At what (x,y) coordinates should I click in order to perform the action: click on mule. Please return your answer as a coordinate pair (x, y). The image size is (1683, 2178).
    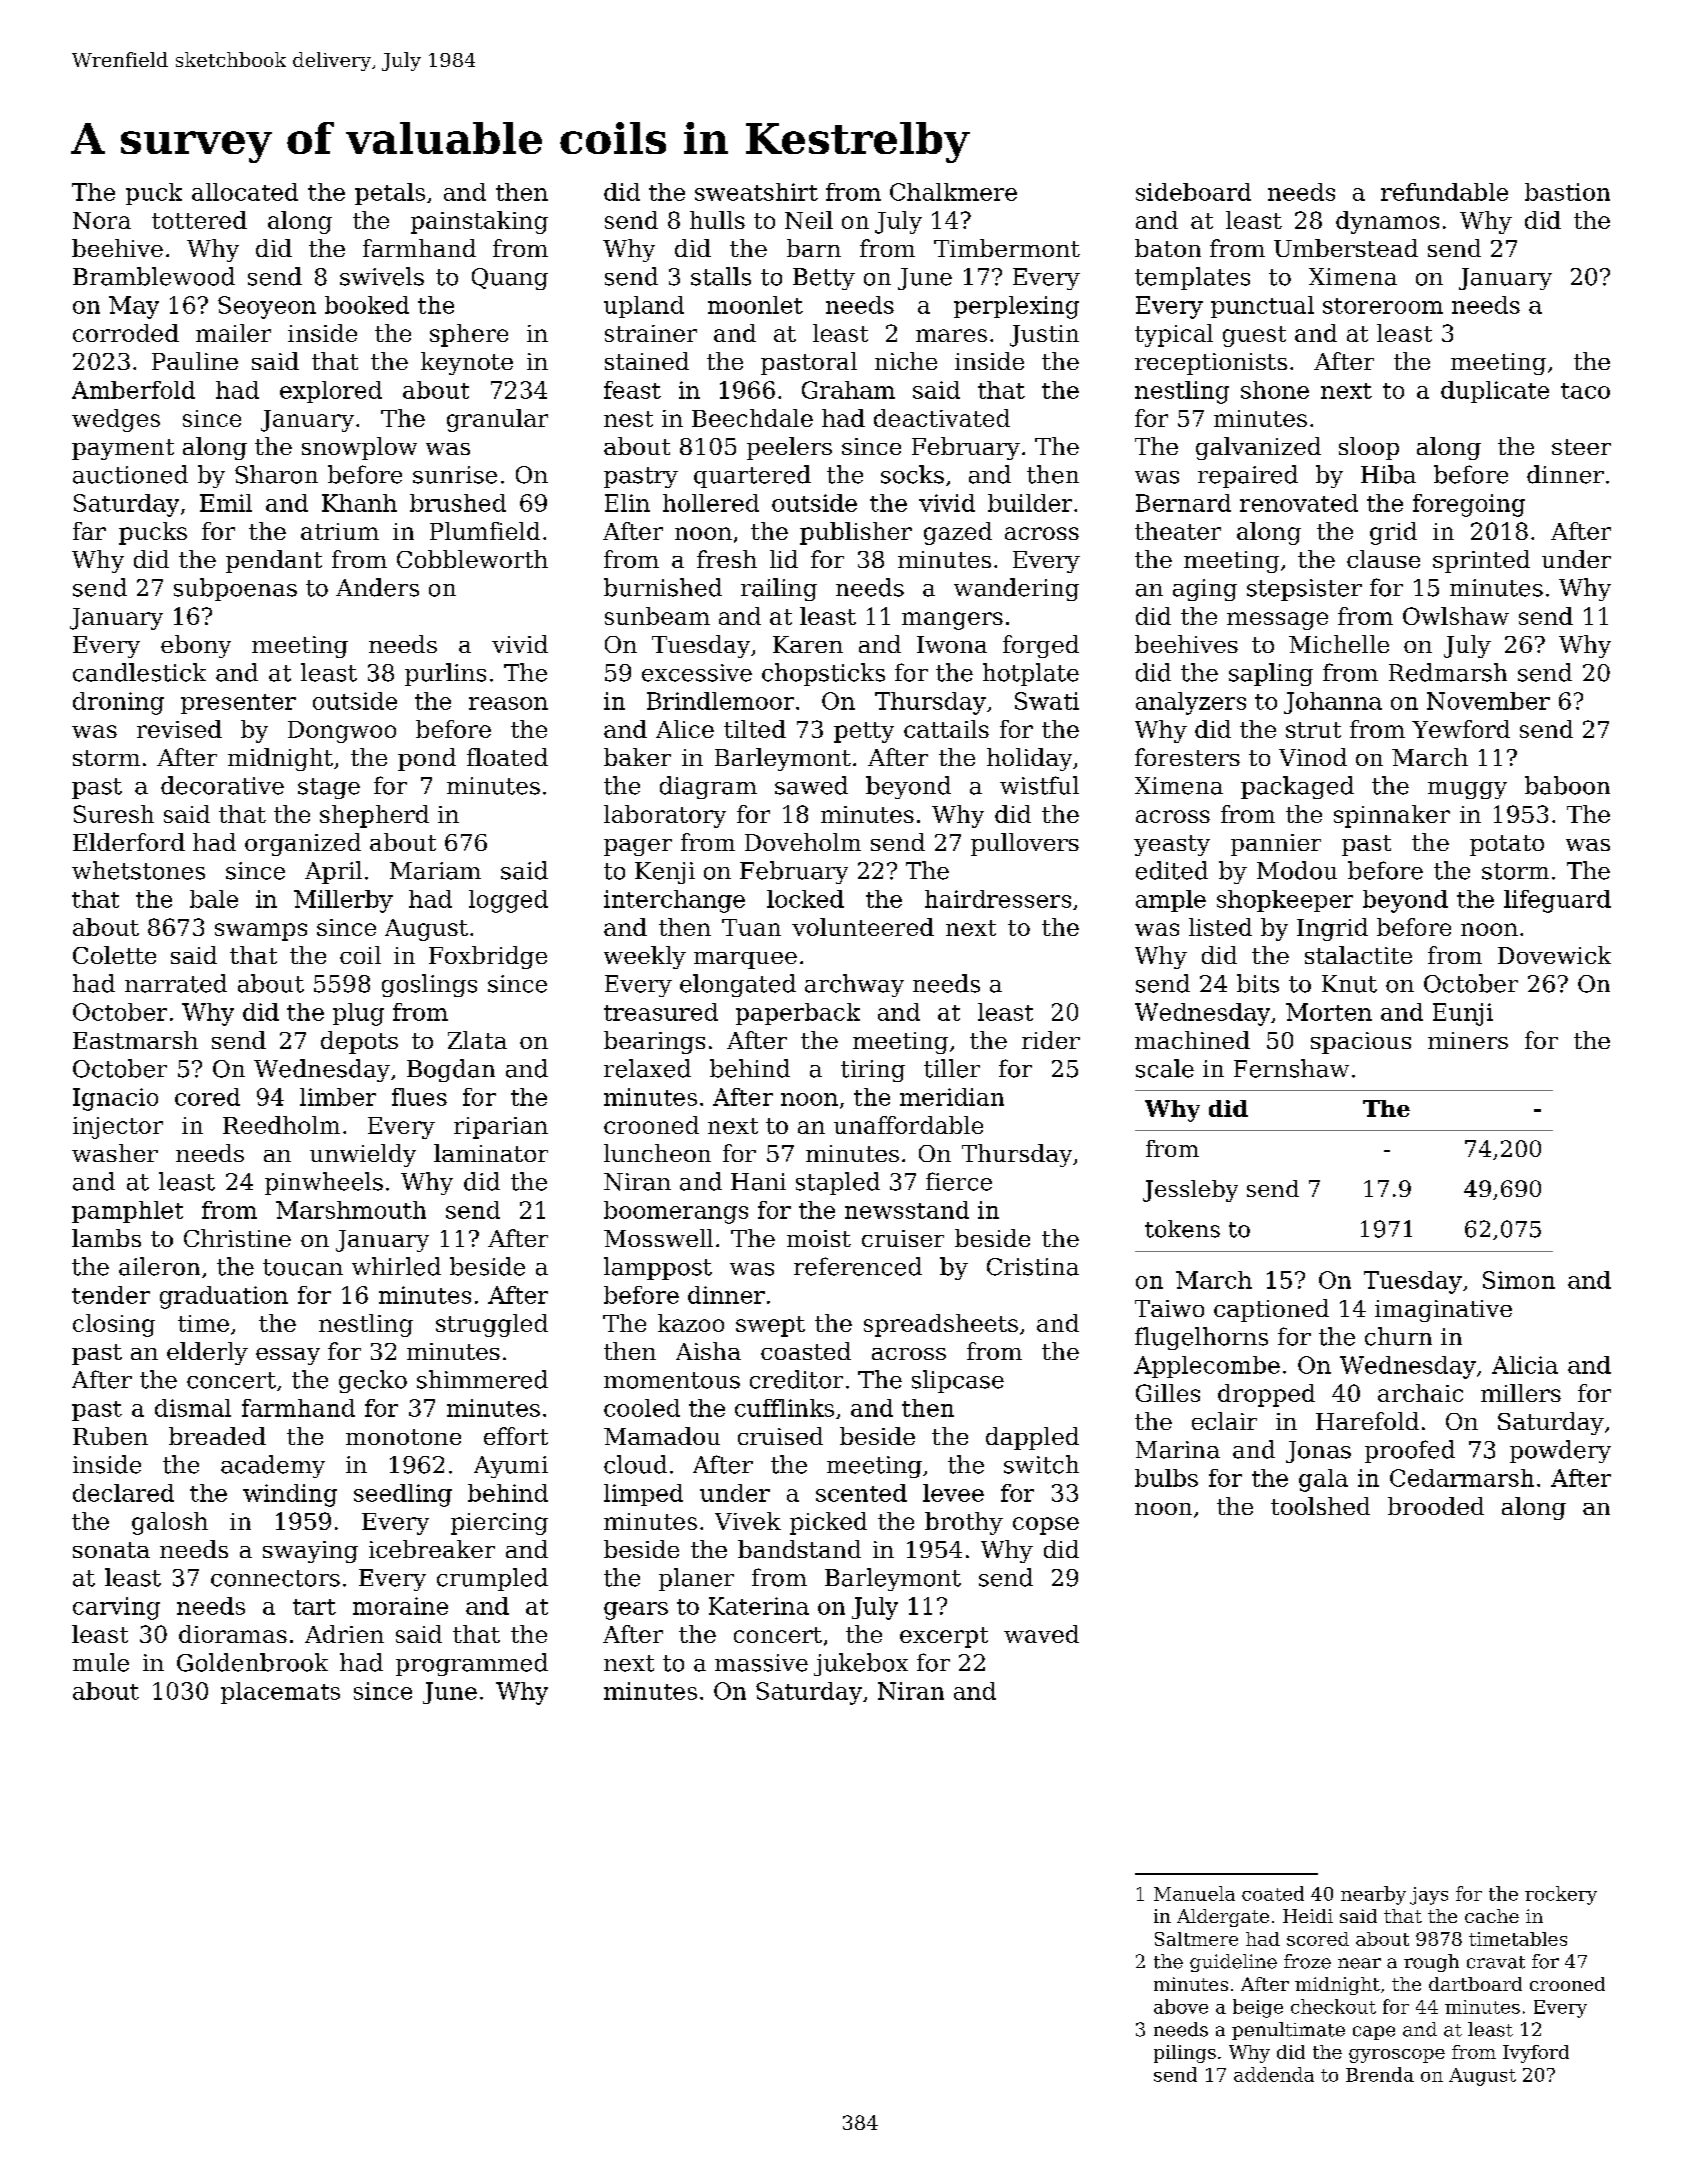
    Looking at the image, I should click on (101, 1662).
